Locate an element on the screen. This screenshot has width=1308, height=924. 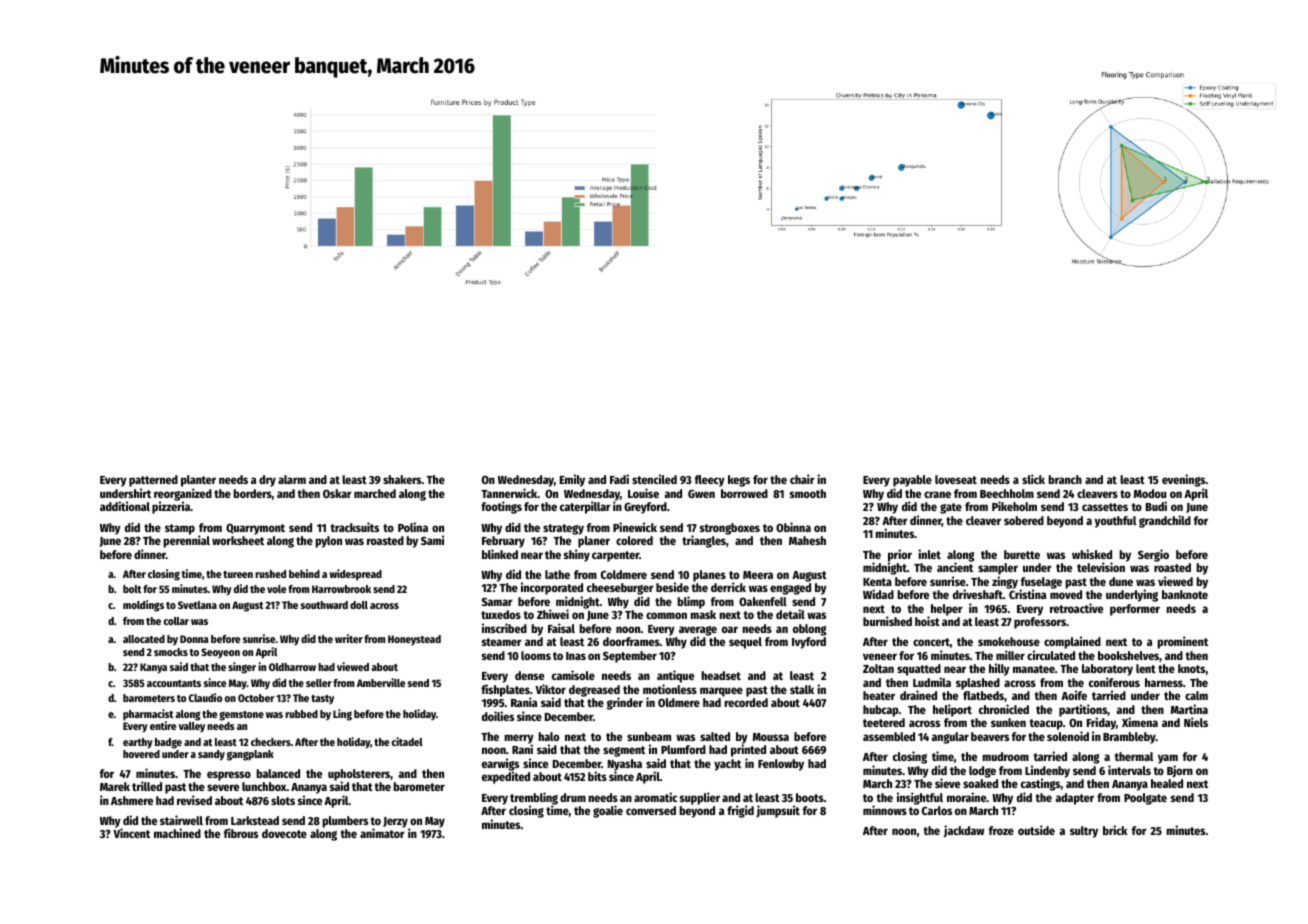
Ashmere is located at coordinates (132, 800).
